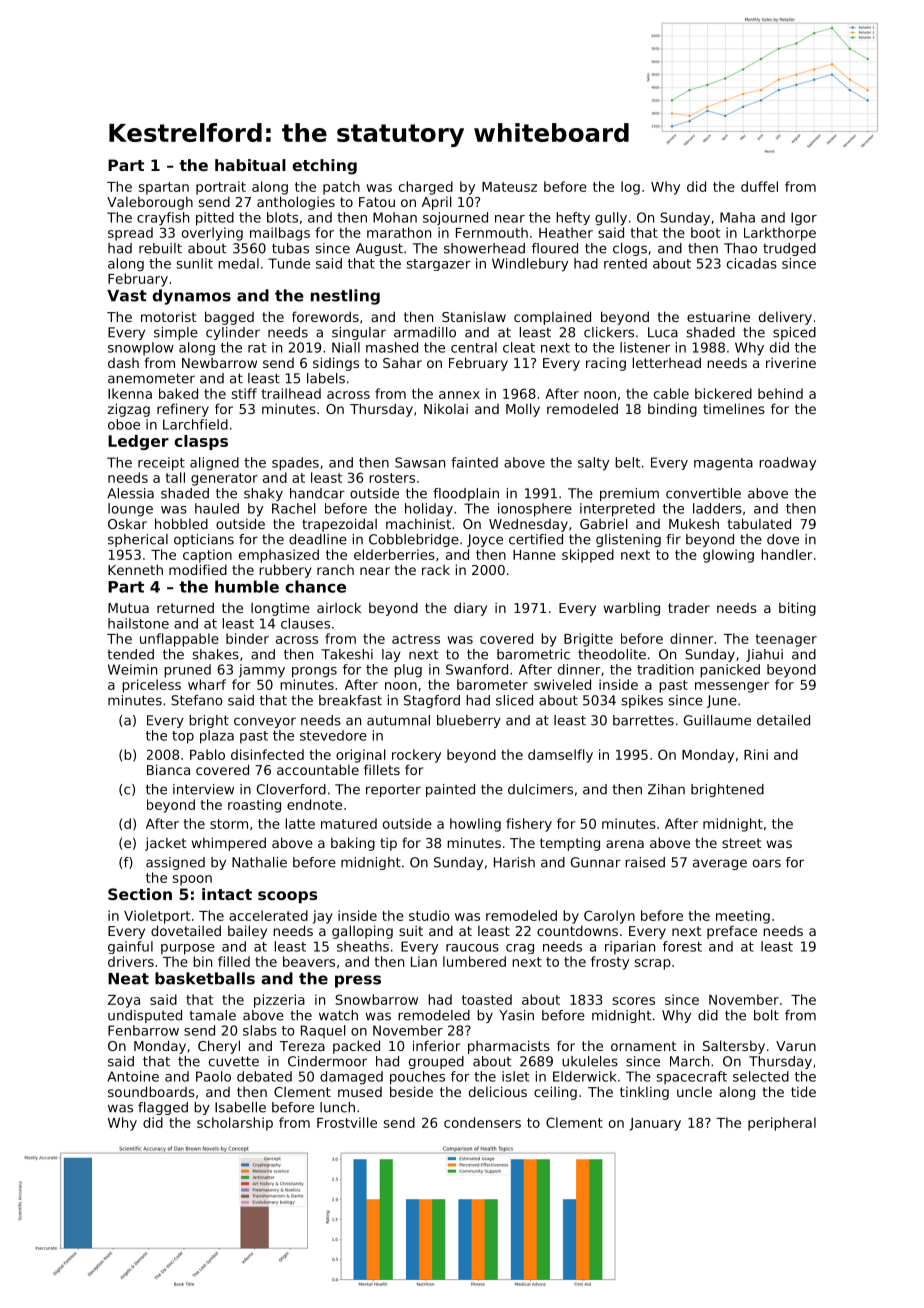  Describe the element at coordinates (482, 1122) in the image. I see `condensers` at that location.
